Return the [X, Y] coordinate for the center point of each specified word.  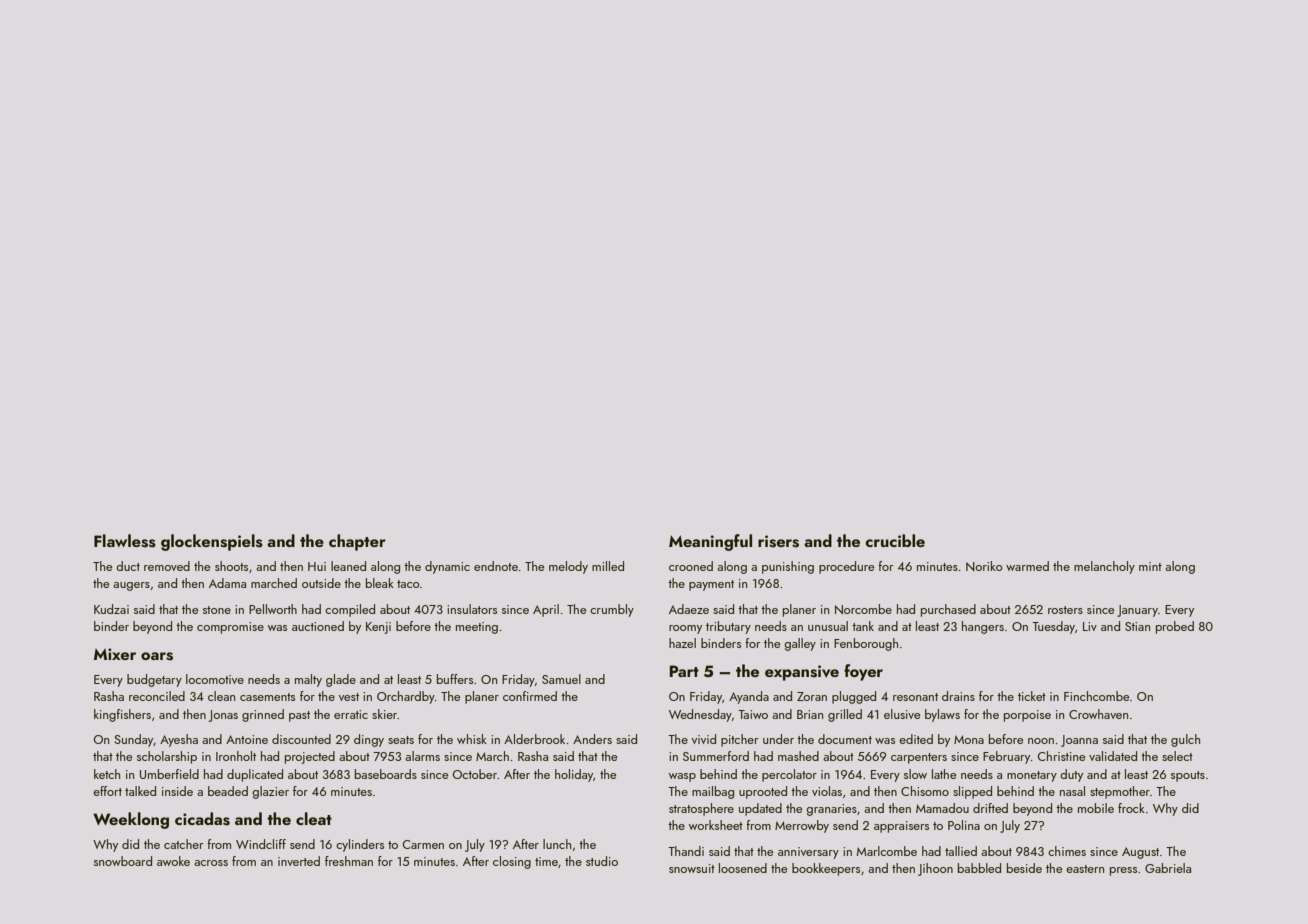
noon [1041, 741]
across [211, 863]
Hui [317, 566]
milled [608, 566]
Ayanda [749, 697]
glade [341, 680]
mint [1150, 566]
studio [602, 861]
